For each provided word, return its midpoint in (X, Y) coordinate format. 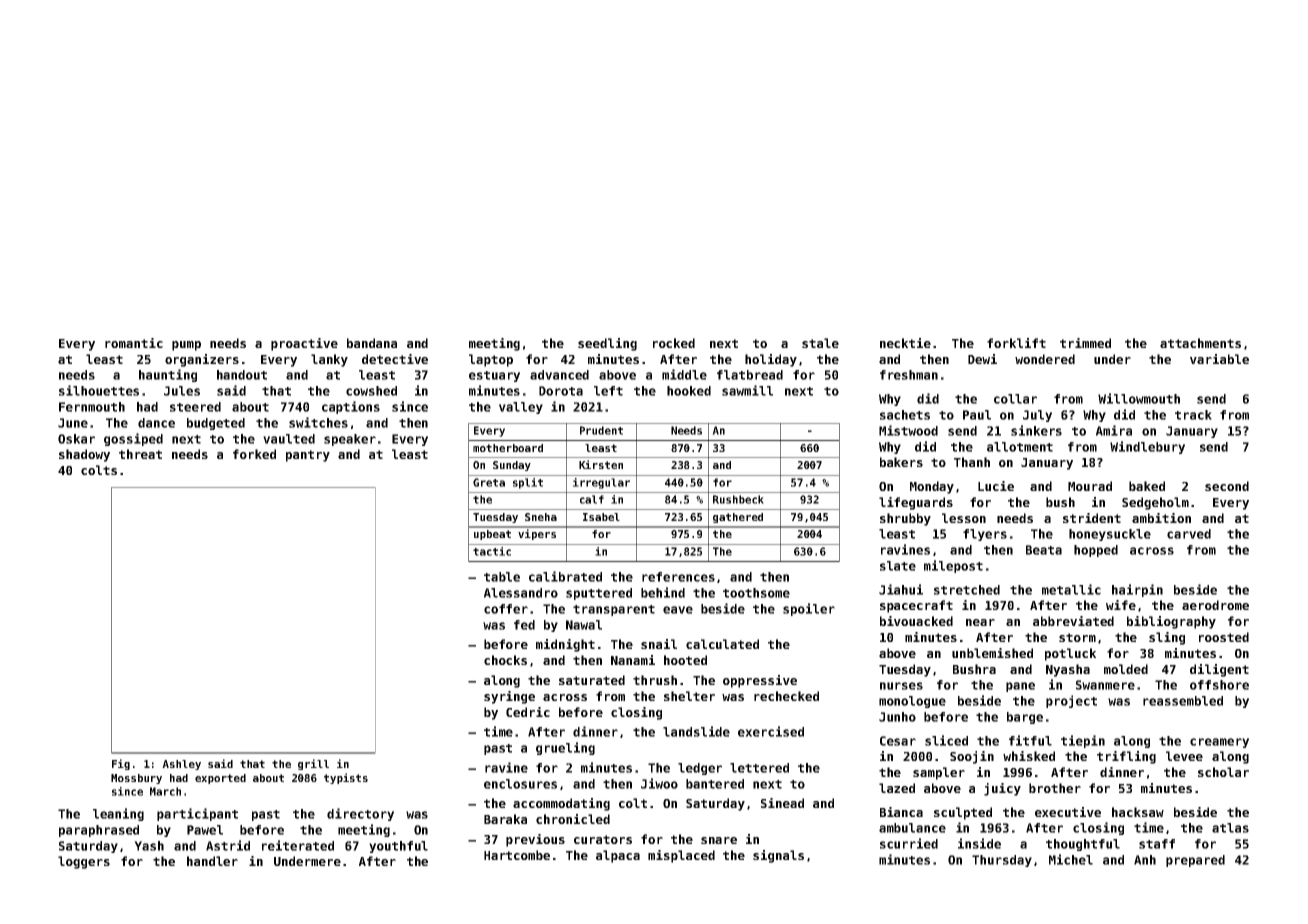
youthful (398, 847)
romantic (134, 343)
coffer (506, 609)
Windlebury (1147, 447)
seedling (607, 344)
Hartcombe (517, 855)
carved (1189, 534)
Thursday (1002, 861)
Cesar (898, 741)
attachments (1200, 343)
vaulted (289, 439)
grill (313, 764)
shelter (689, 696)
